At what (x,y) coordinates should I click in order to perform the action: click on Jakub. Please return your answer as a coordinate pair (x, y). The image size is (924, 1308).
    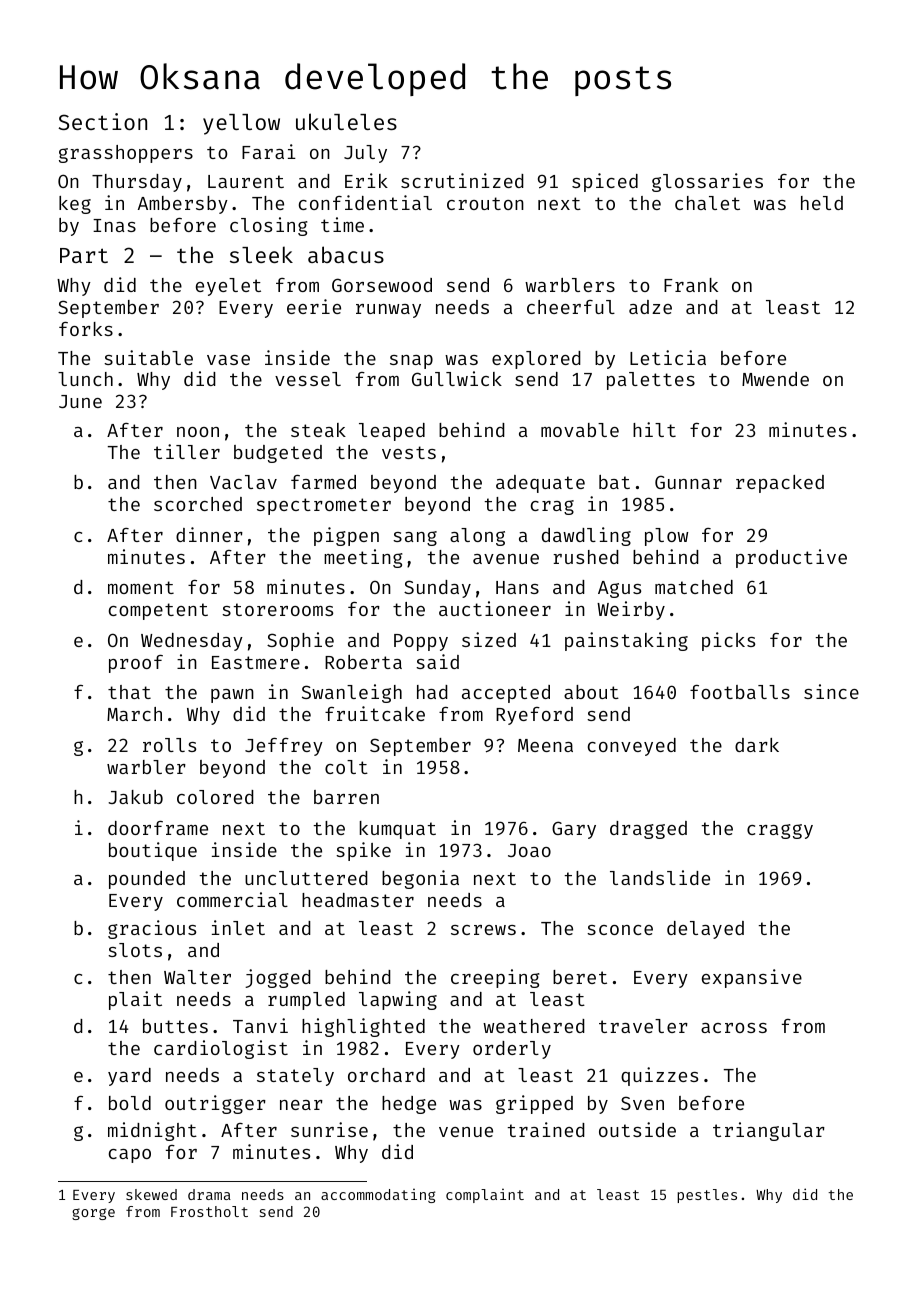
    Looking at the image, I should click on (135, 797).
